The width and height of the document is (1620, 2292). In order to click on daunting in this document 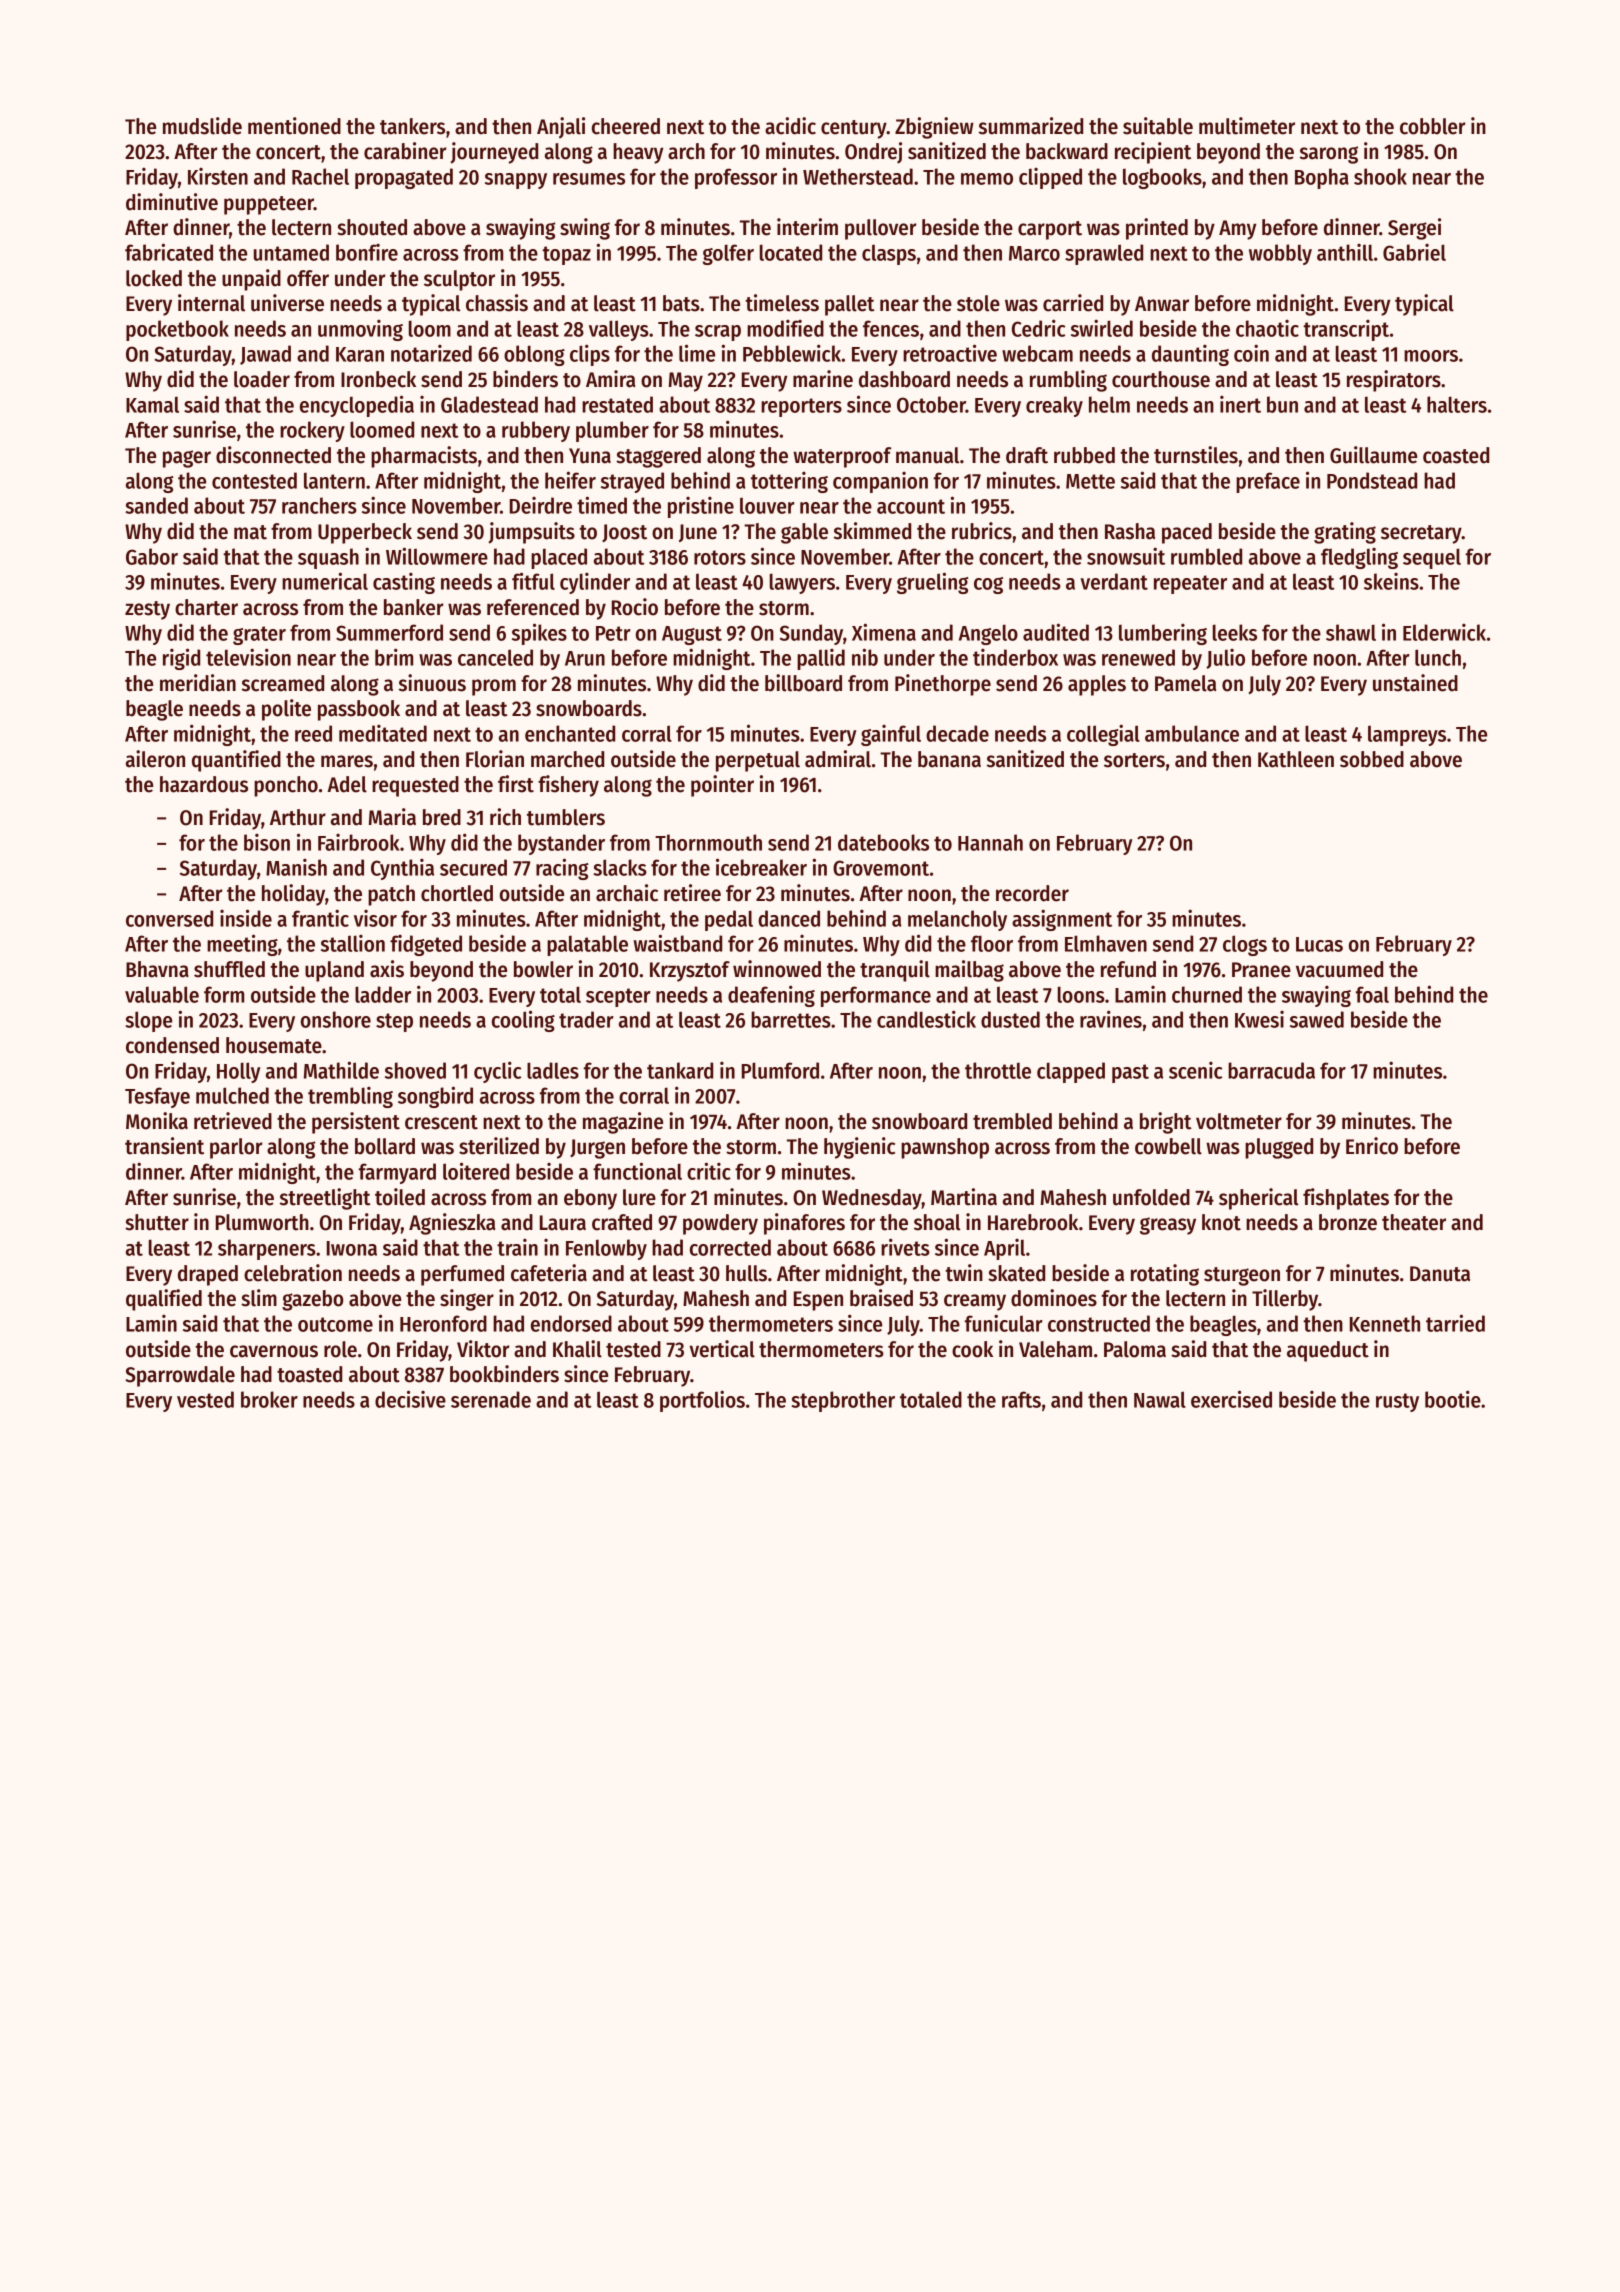, I will do `click(1190, 355)`.
